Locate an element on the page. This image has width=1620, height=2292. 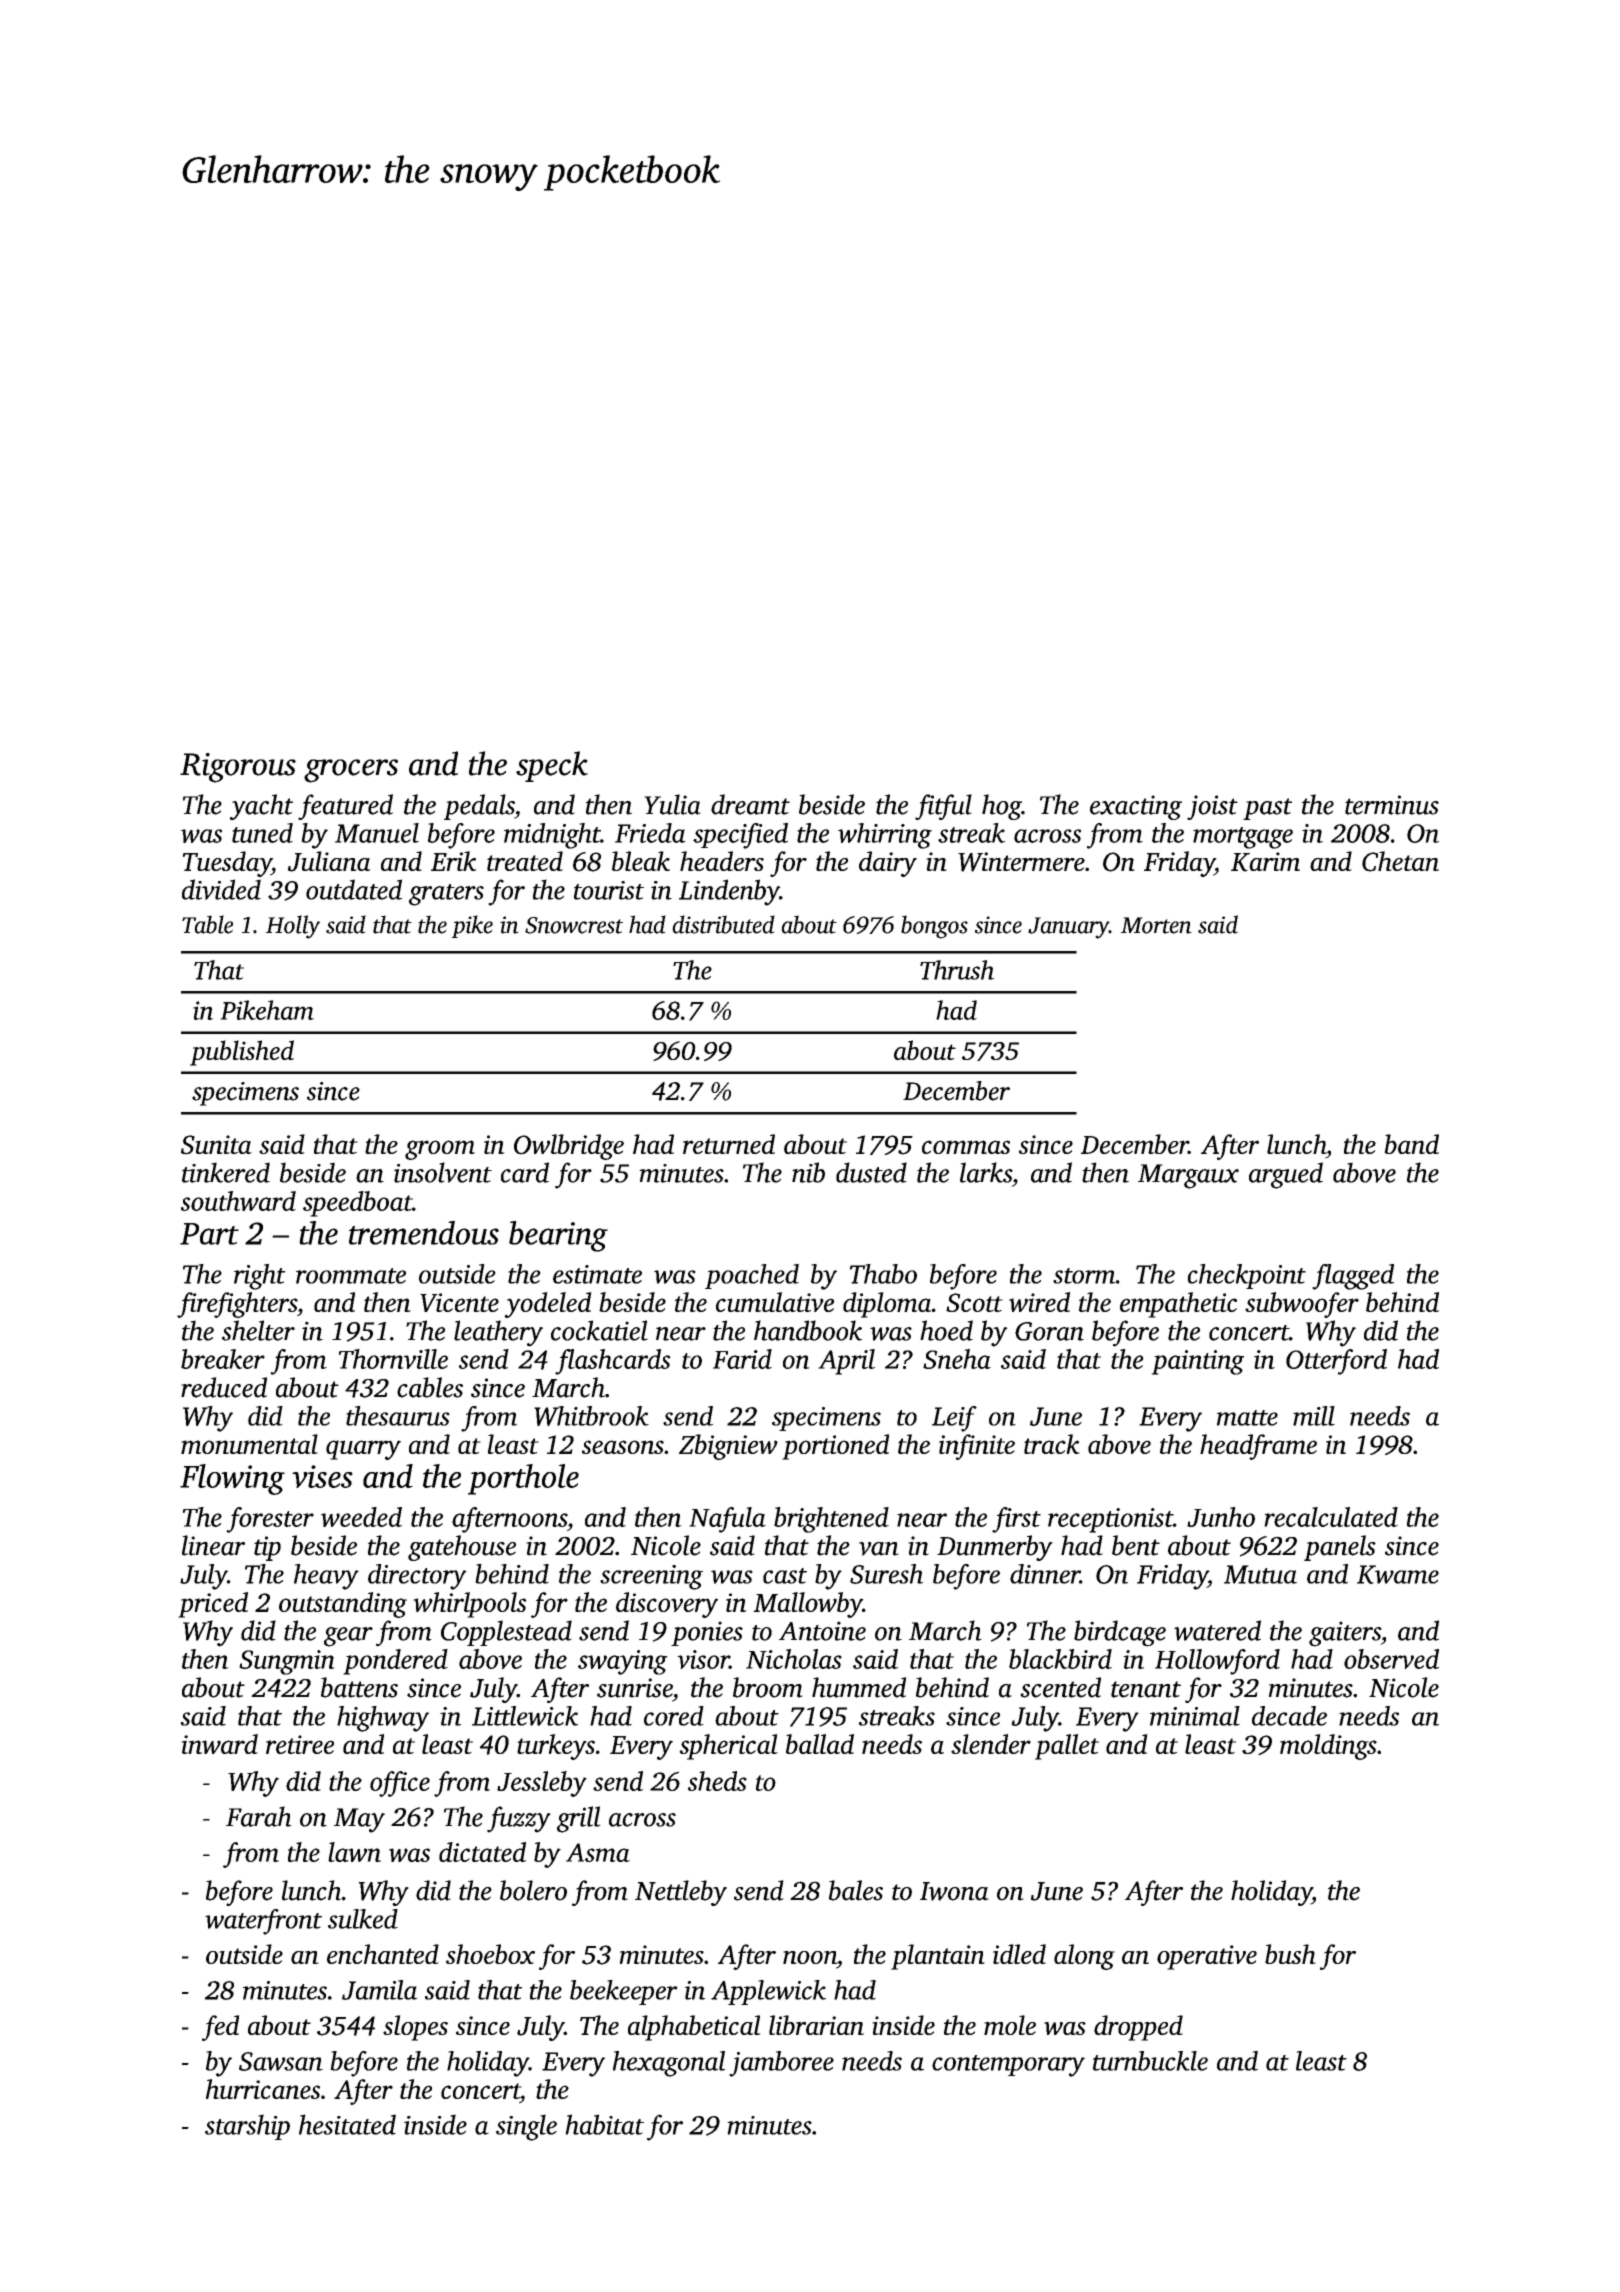
fed is located at coordinates (221, 2028).
